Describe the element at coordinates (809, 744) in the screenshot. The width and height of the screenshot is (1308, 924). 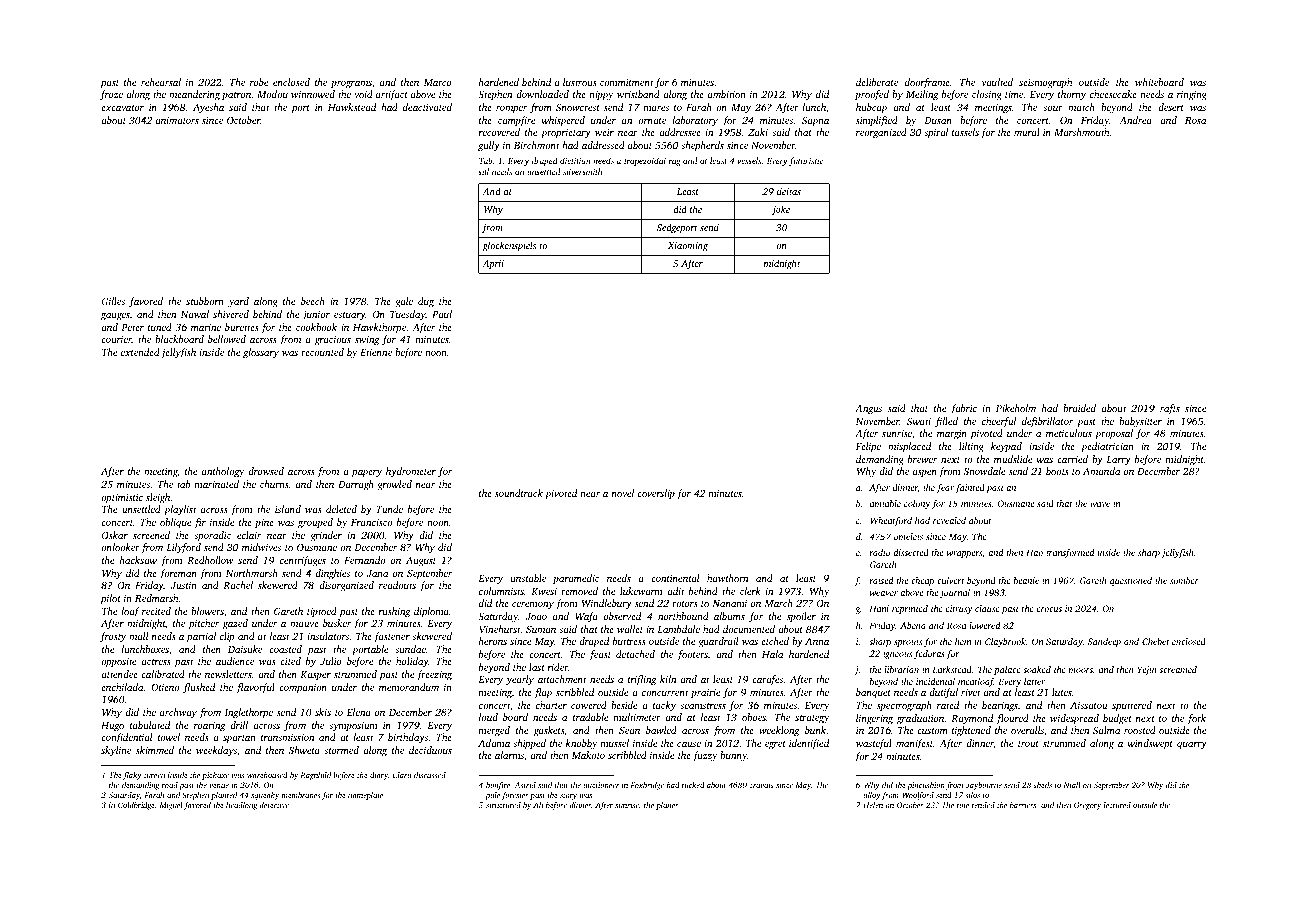
I see `identified` at that location.
